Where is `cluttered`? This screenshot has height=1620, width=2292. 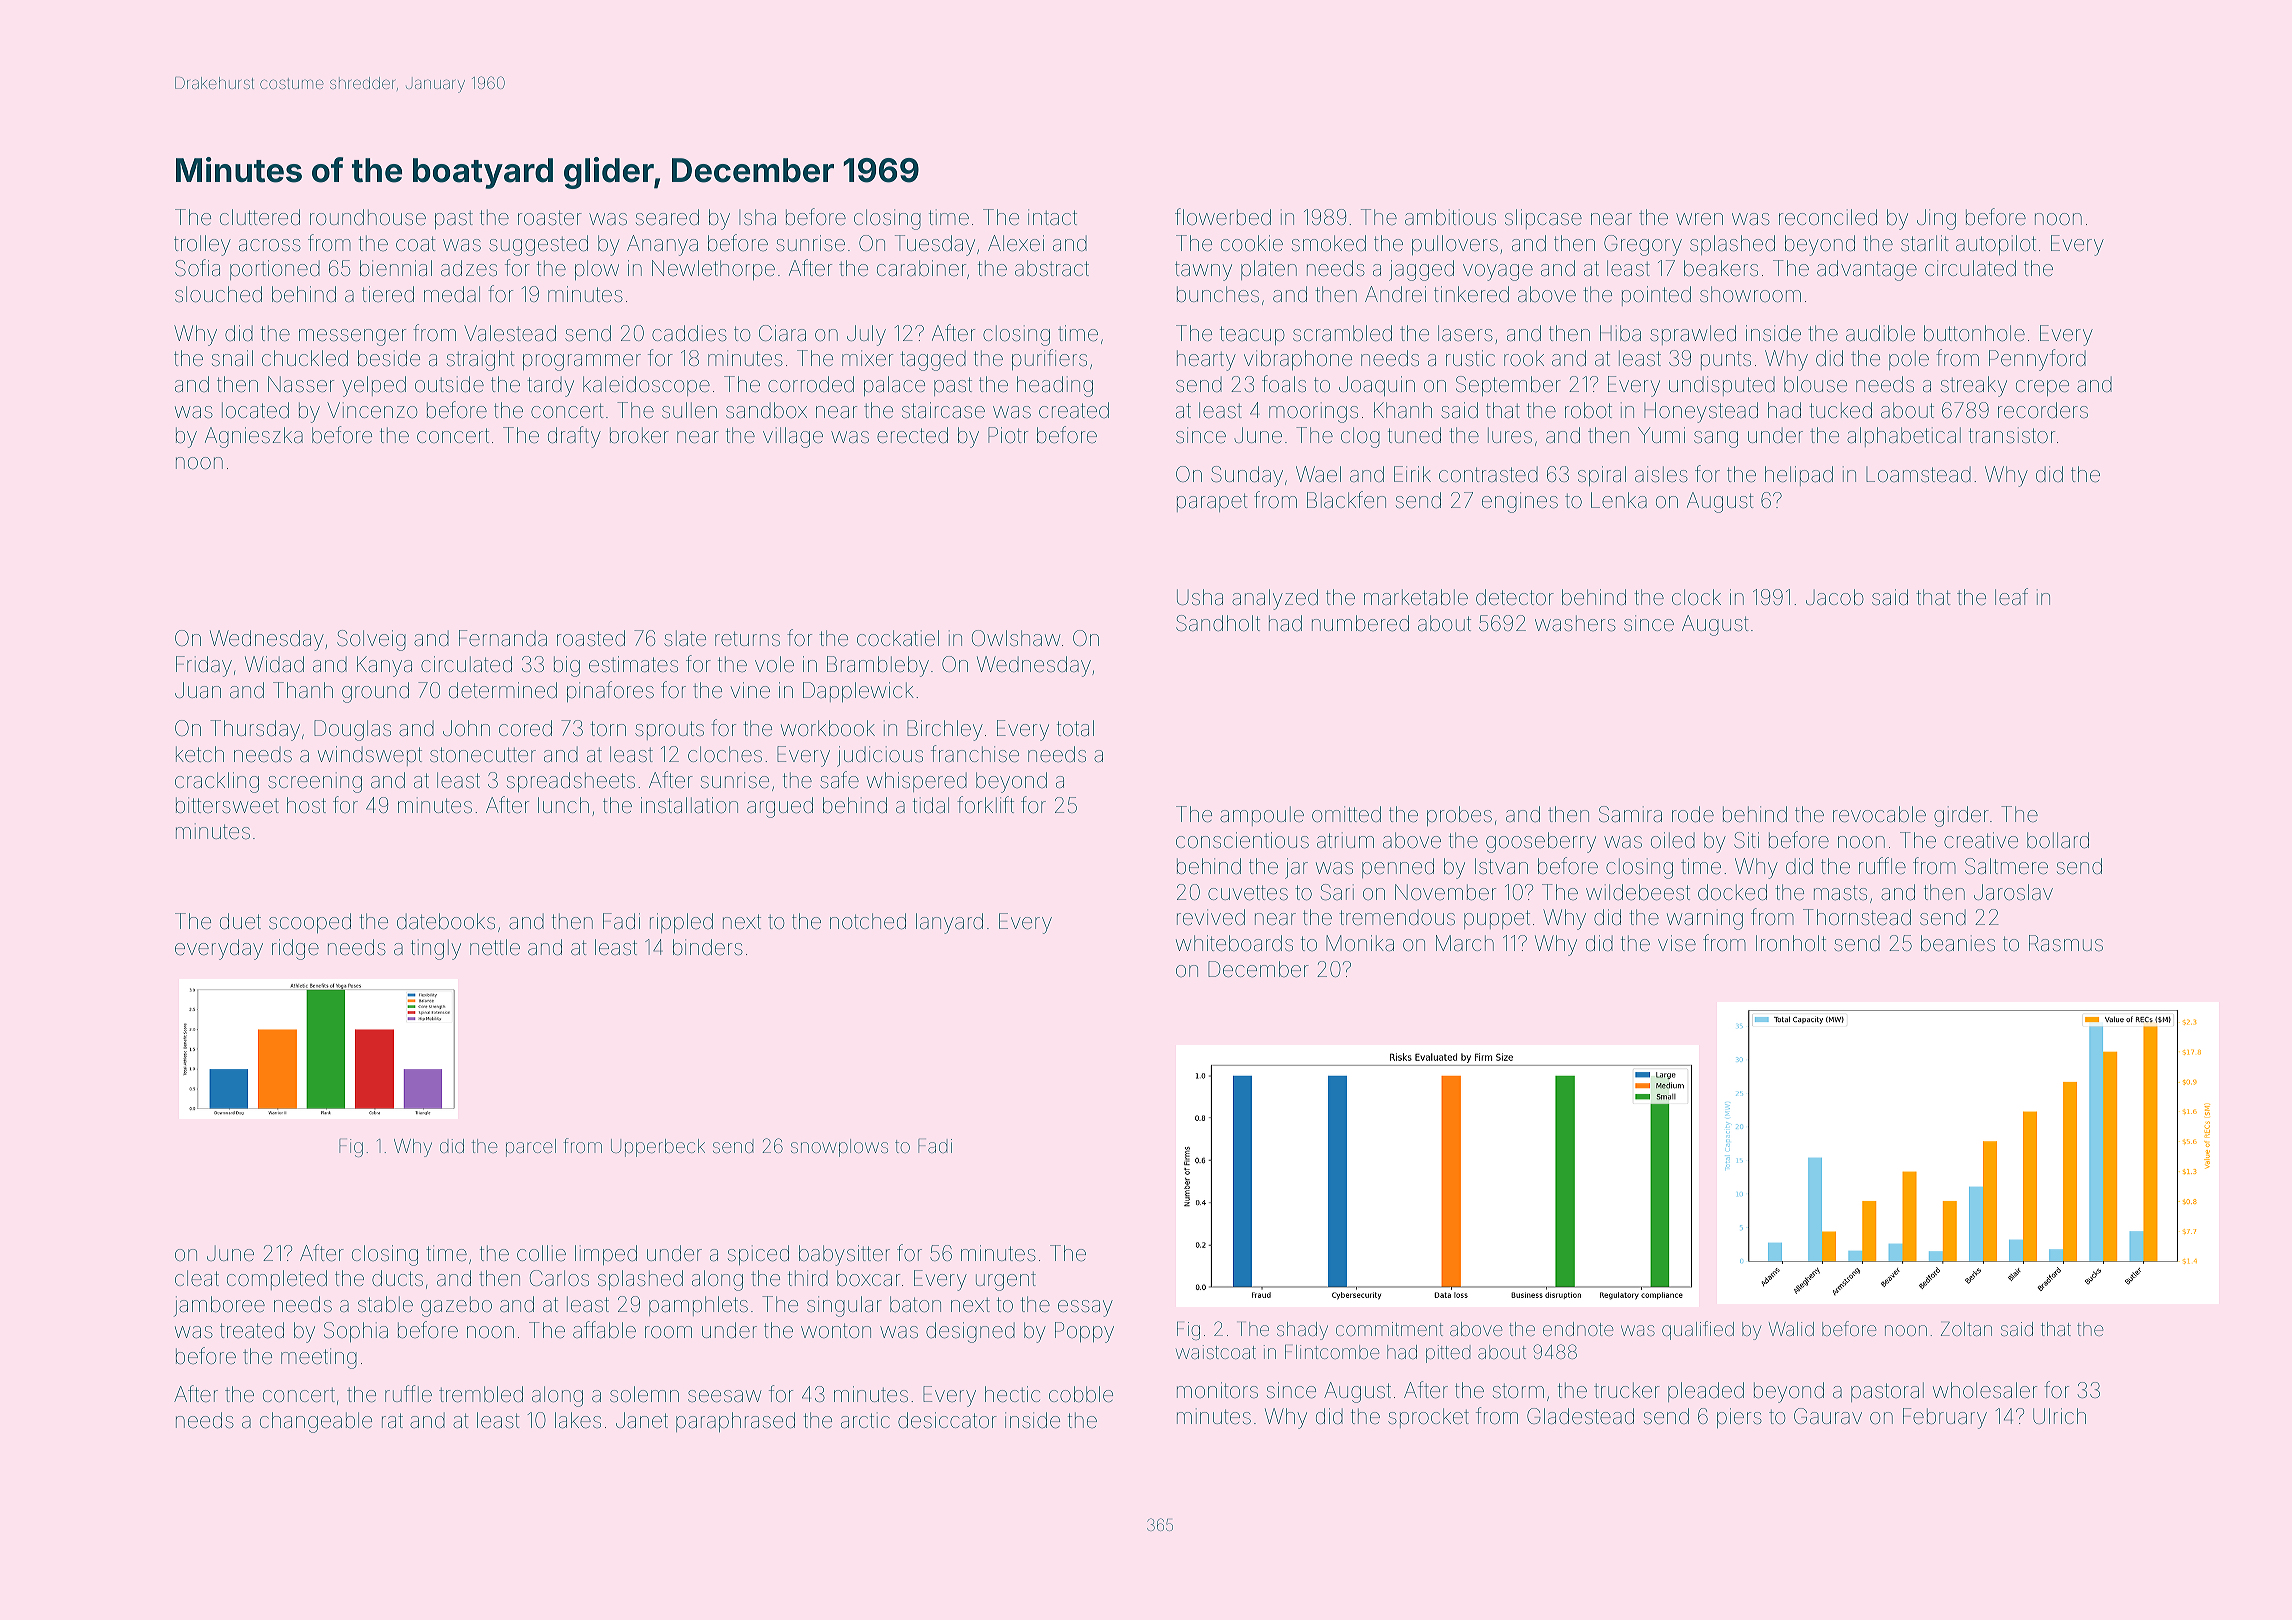
cluttered is located at coordinates (260, 217).
